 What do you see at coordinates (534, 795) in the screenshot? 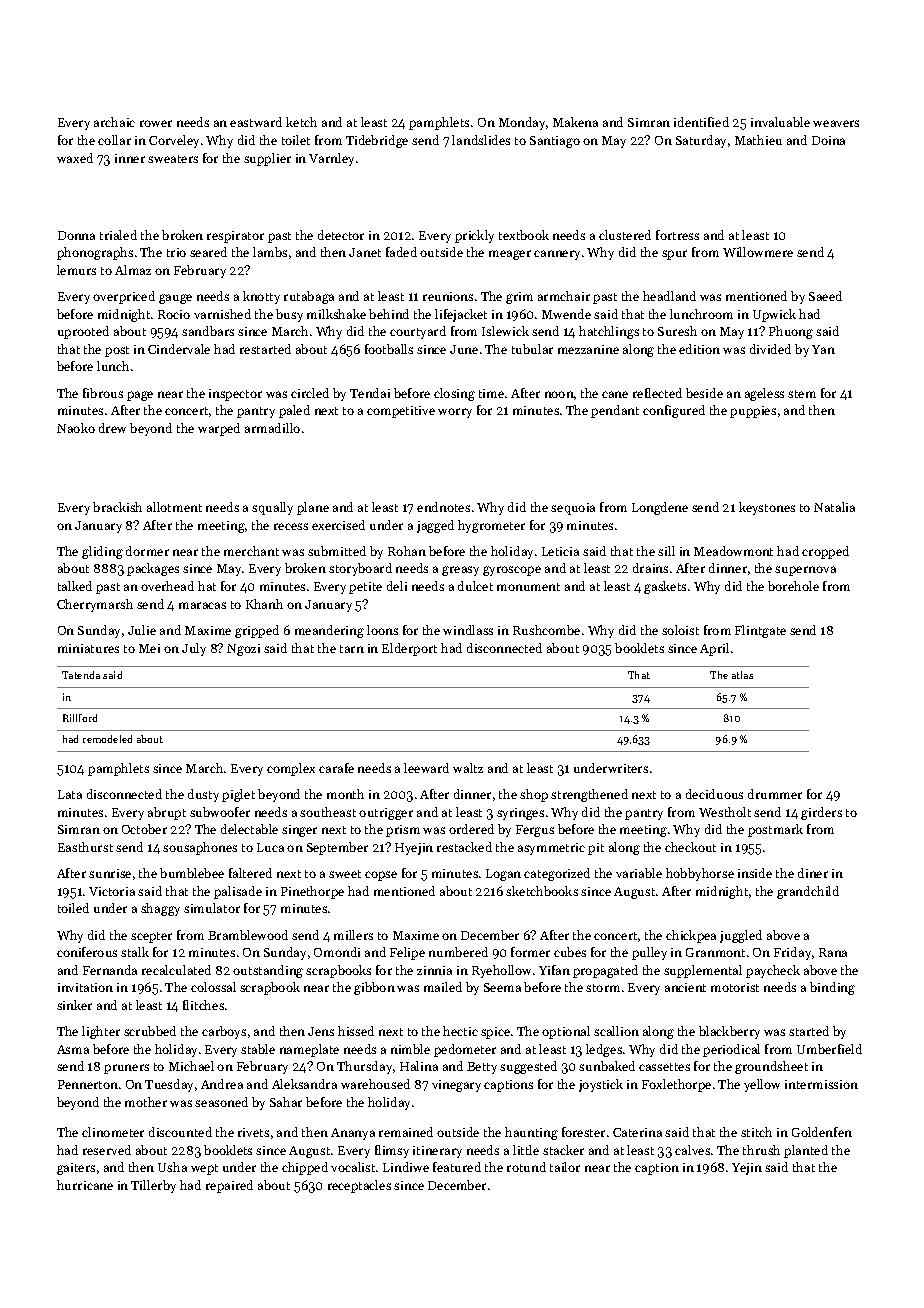
I see `shop` at bounding box center [534, 795].
